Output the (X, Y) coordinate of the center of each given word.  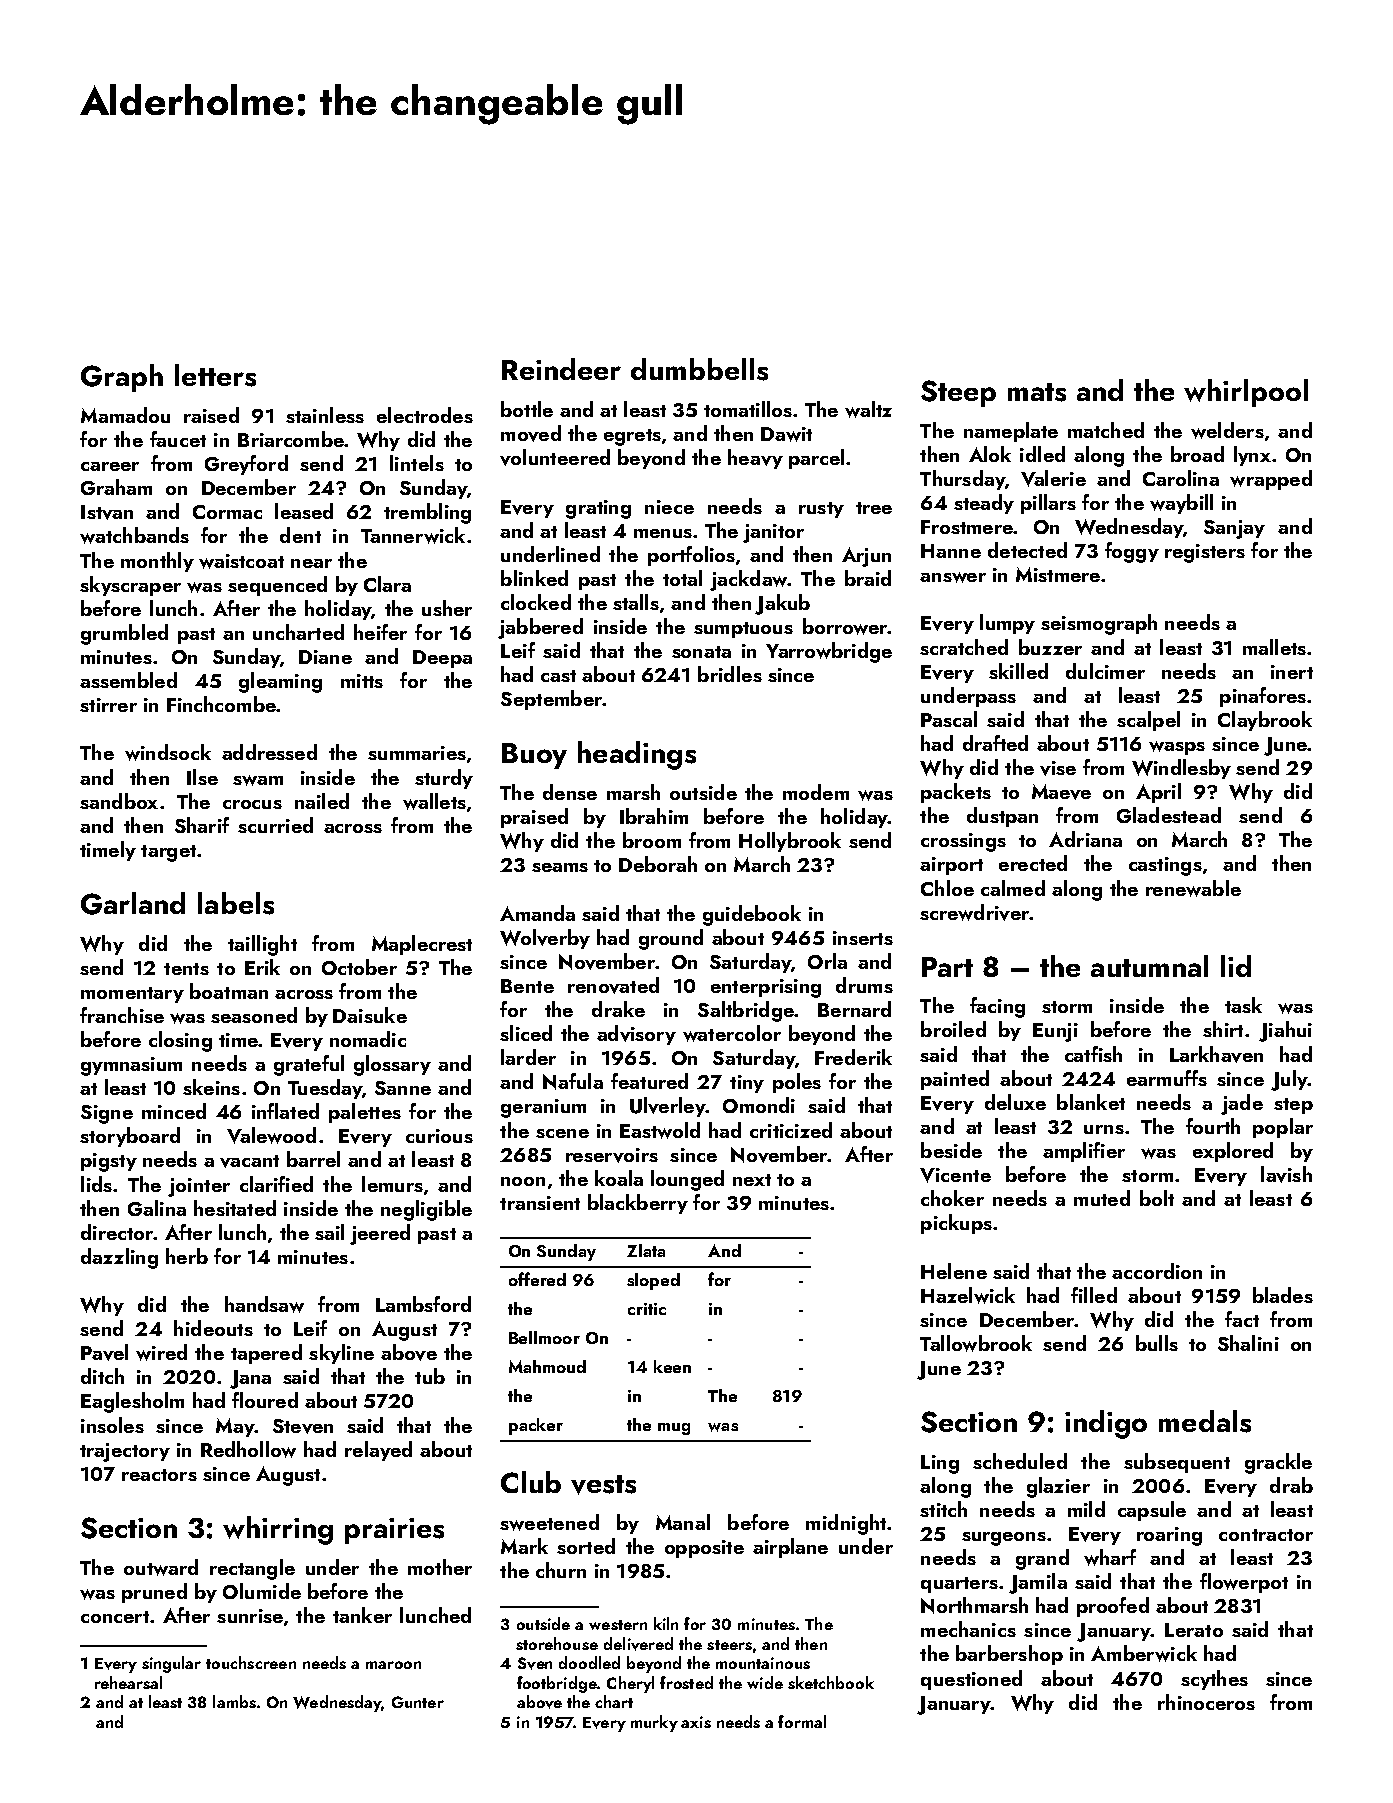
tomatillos (748, 409)
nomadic (368, 1039)
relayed (378, 1451)
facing (997, 1007)
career (110, 466)
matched (1106, 430)
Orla (827, 961)
